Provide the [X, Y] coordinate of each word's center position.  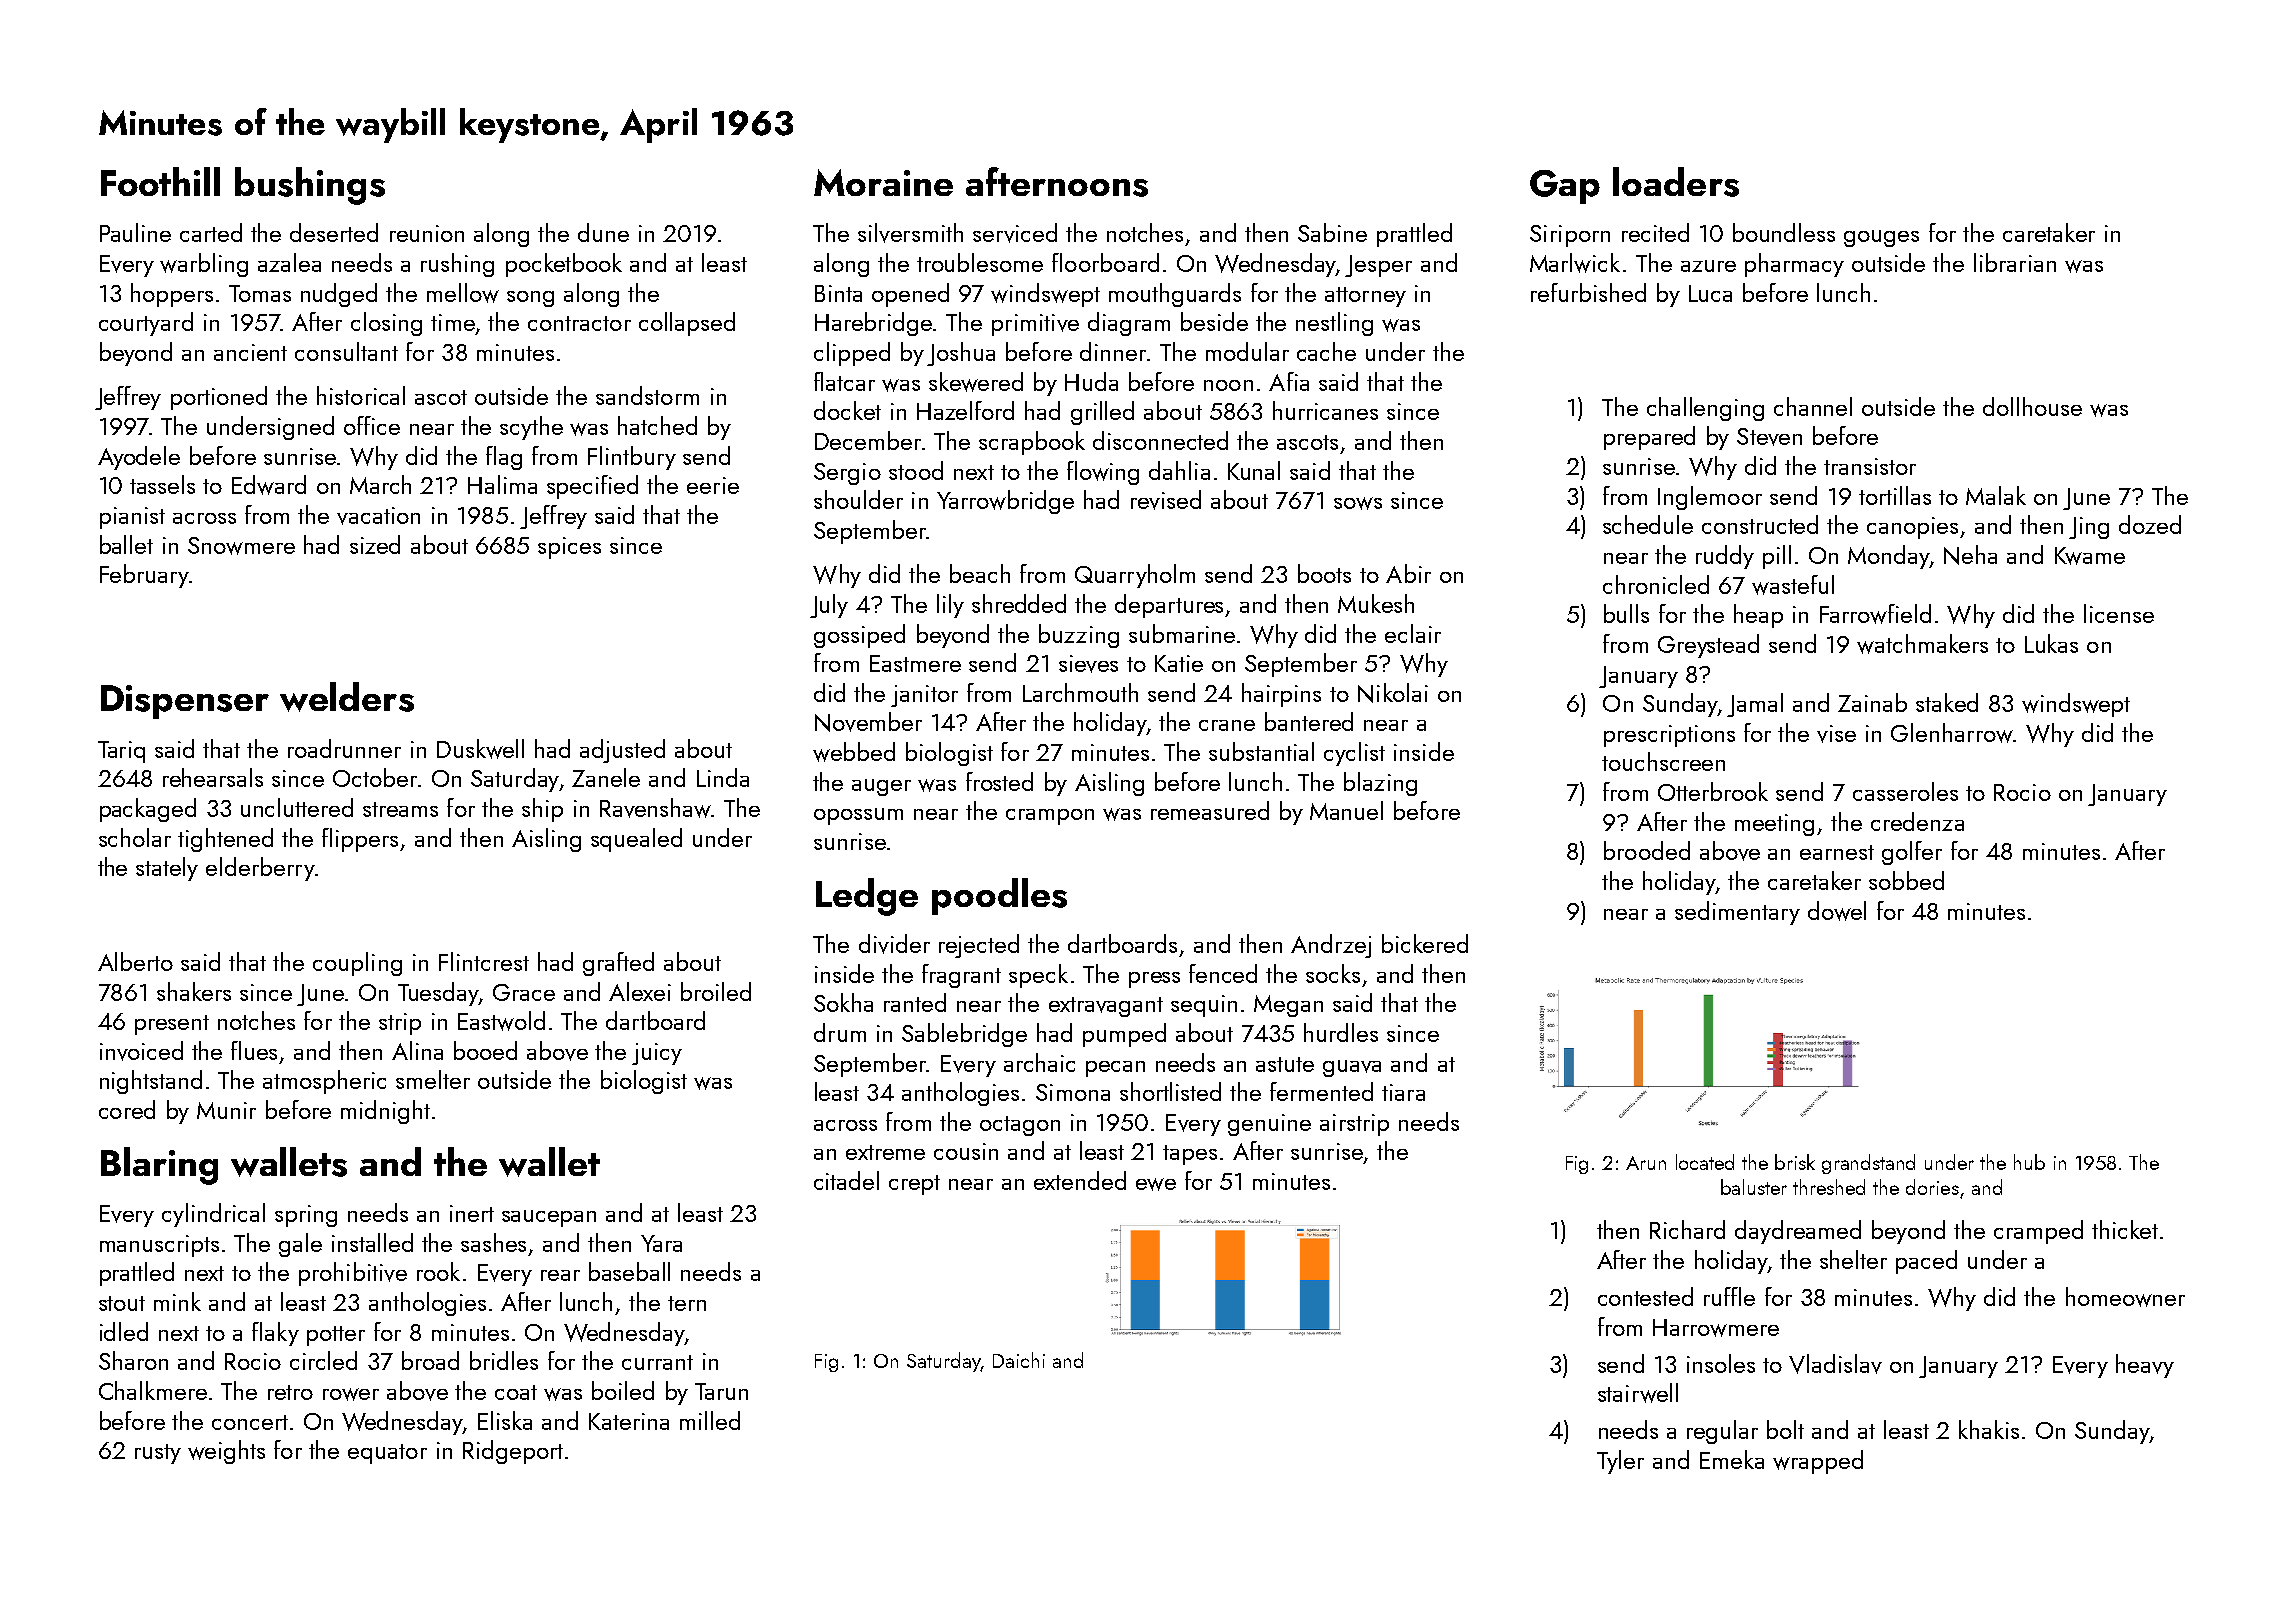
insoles [1721, 1363]
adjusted [622, 751]
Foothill [160, 181]
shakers [194, 991]
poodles [999, 896]
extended [1080, 1180]
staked [1947, 702]
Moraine [883, 182]
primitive [1035, 325]
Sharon [133, 1360]
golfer [1912, 853]
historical [361, 395]
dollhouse [2032, 406]
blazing [1380, 784]
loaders [1676, 182]
